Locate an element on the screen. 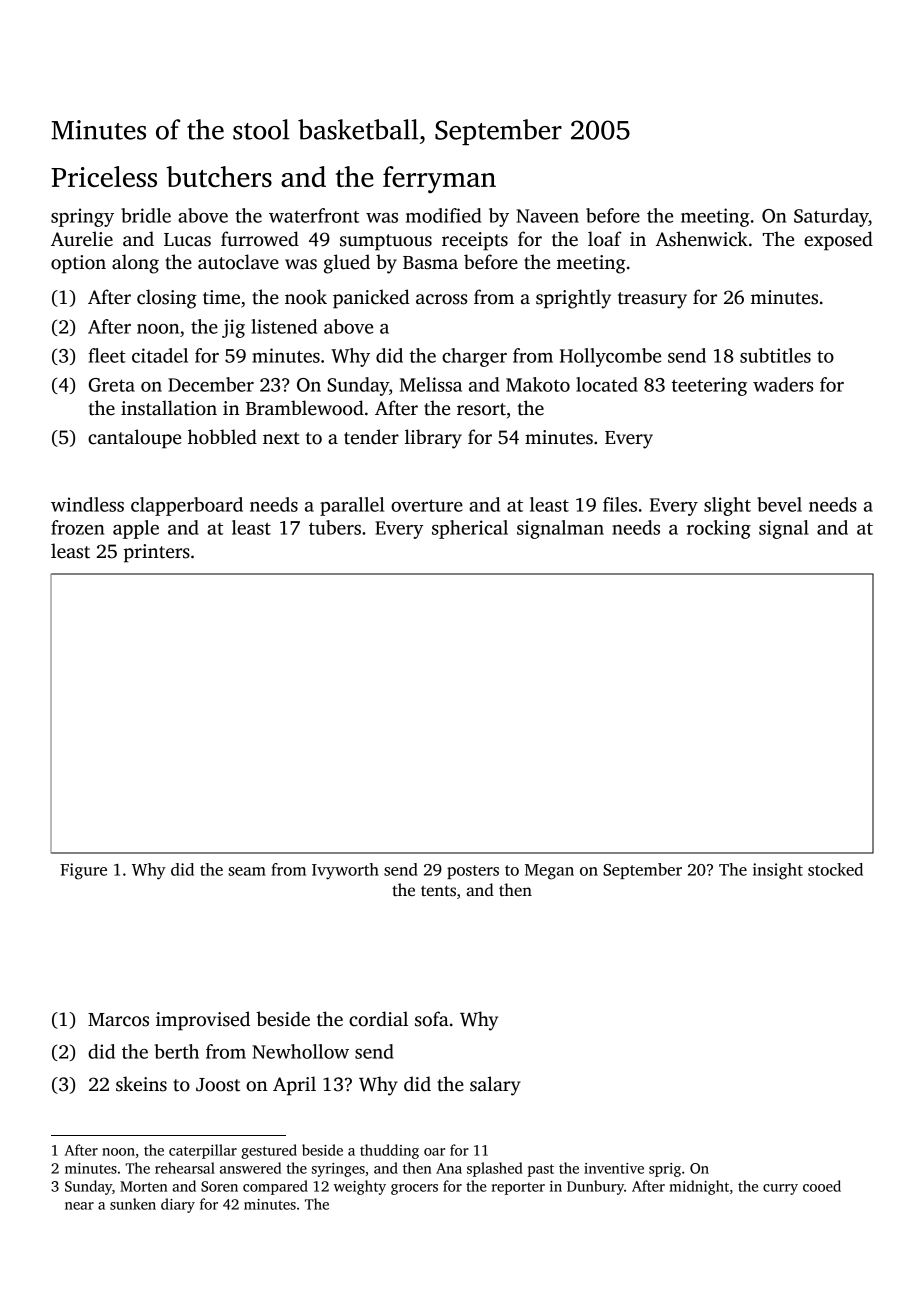  Makoto is located at coordinates (538, 384).
